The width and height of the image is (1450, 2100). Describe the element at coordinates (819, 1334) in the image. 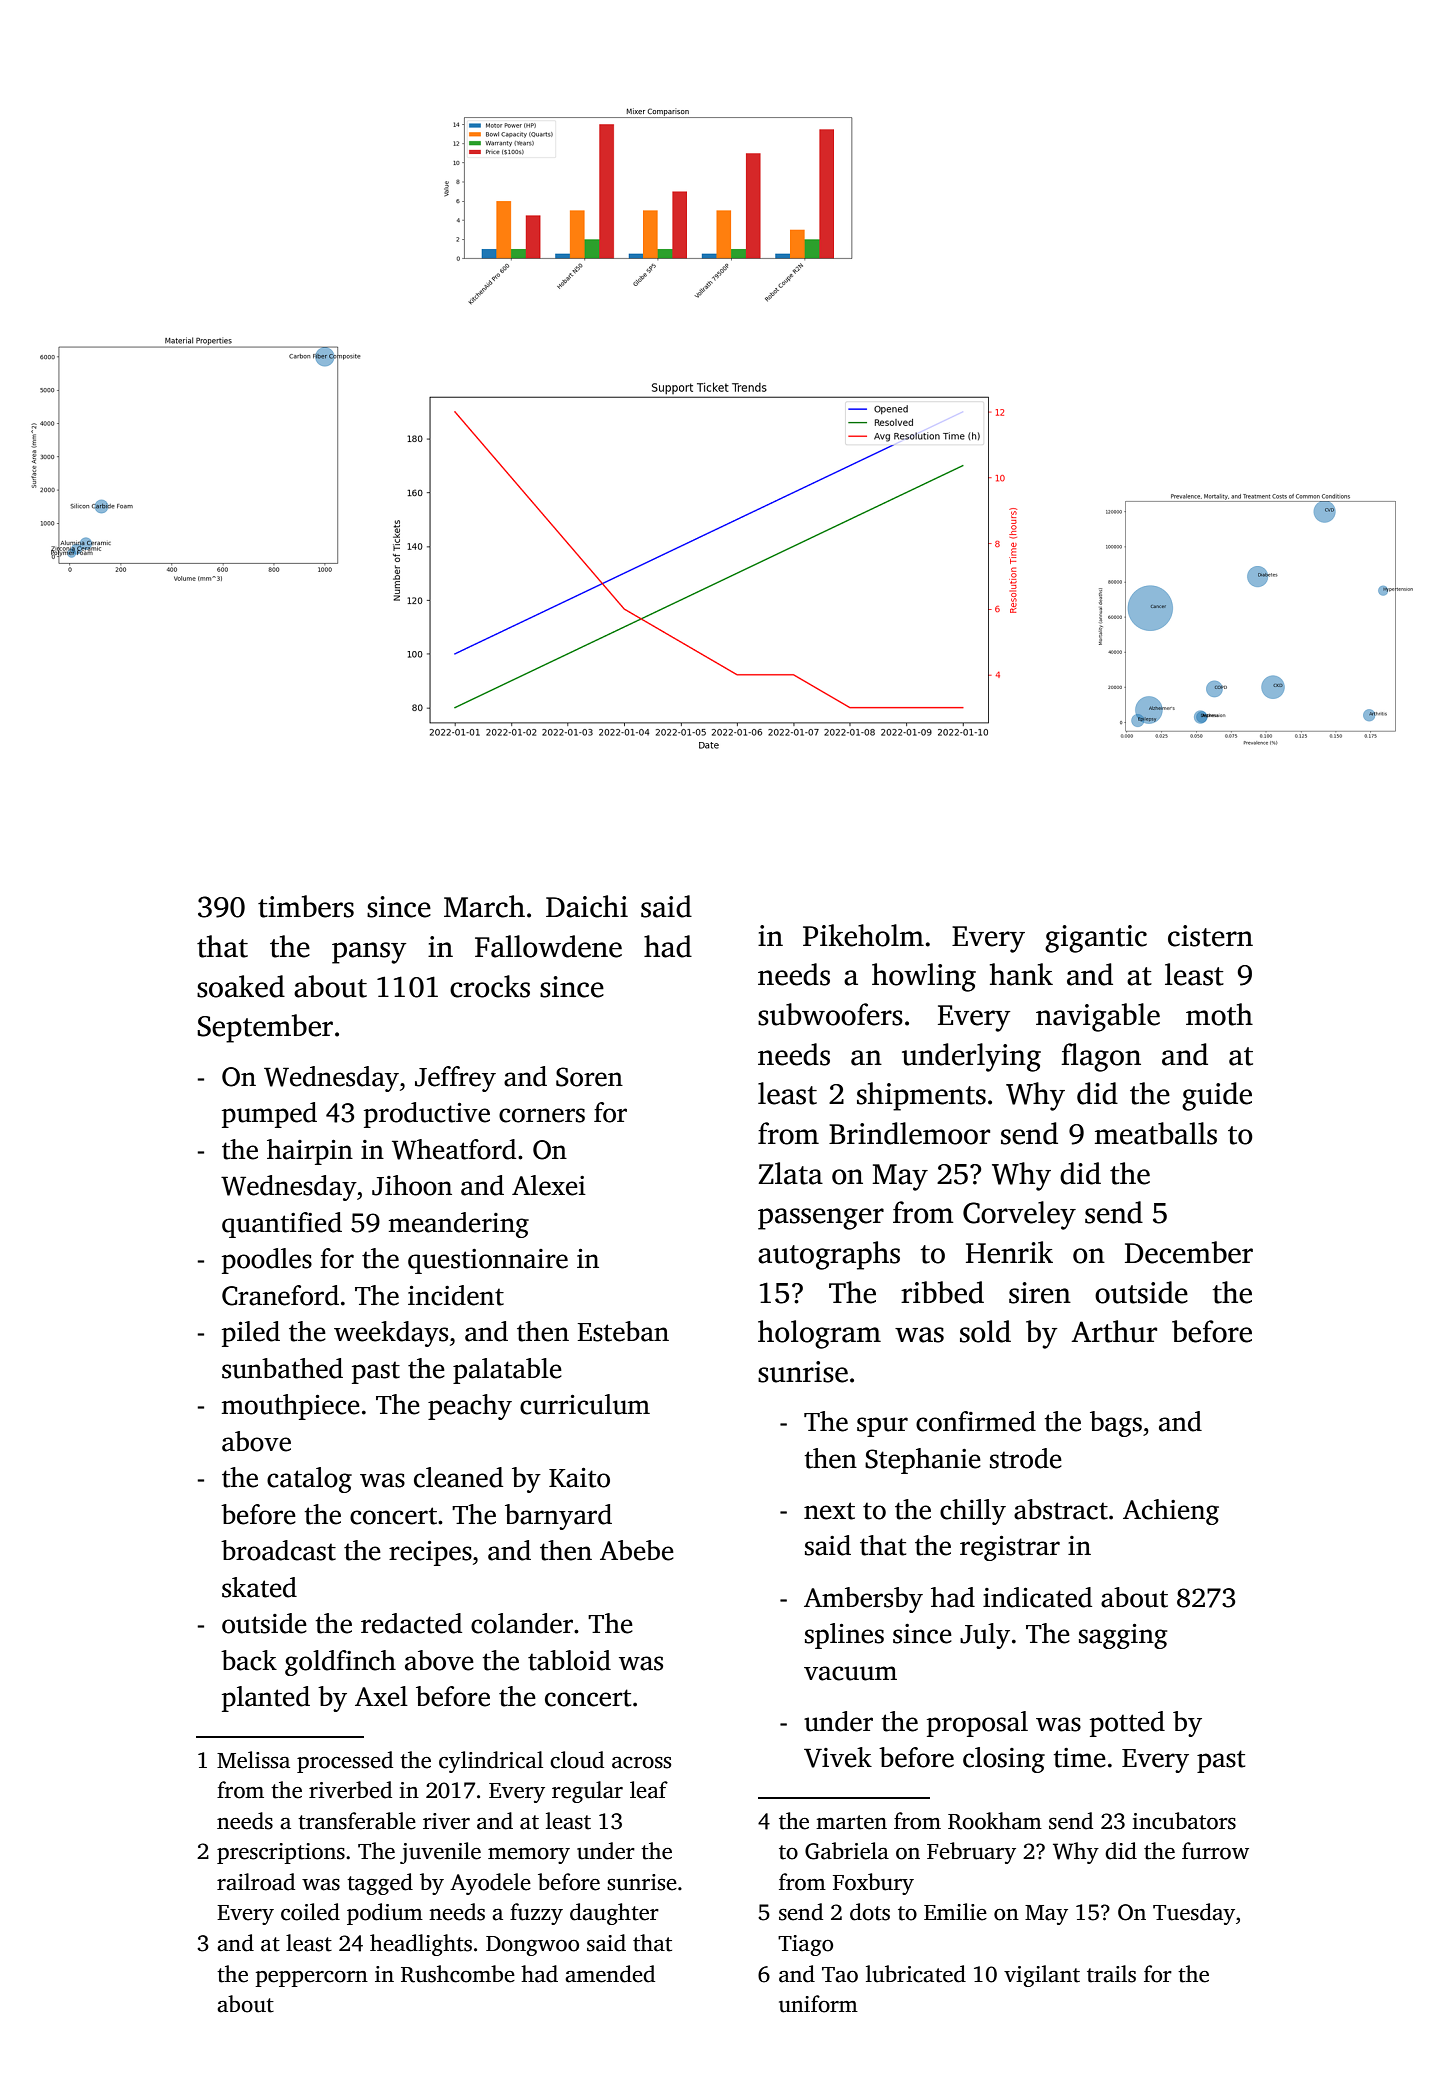

I see `hologram` at that location.
